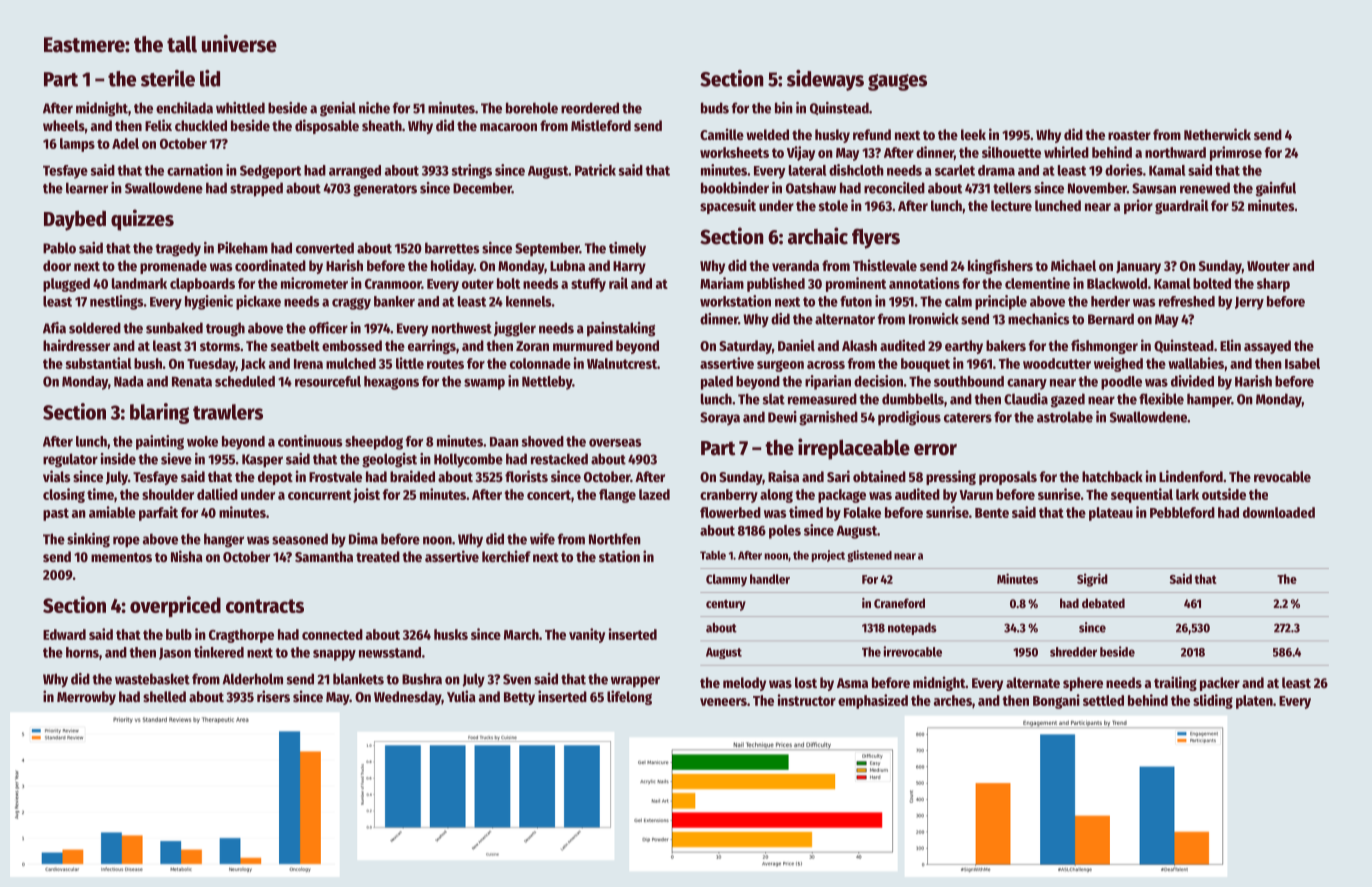 The width and height of the page is (1372, 887). Describe the element at coordinates (595, 170) in the page. I see `Patrick` at that location.
